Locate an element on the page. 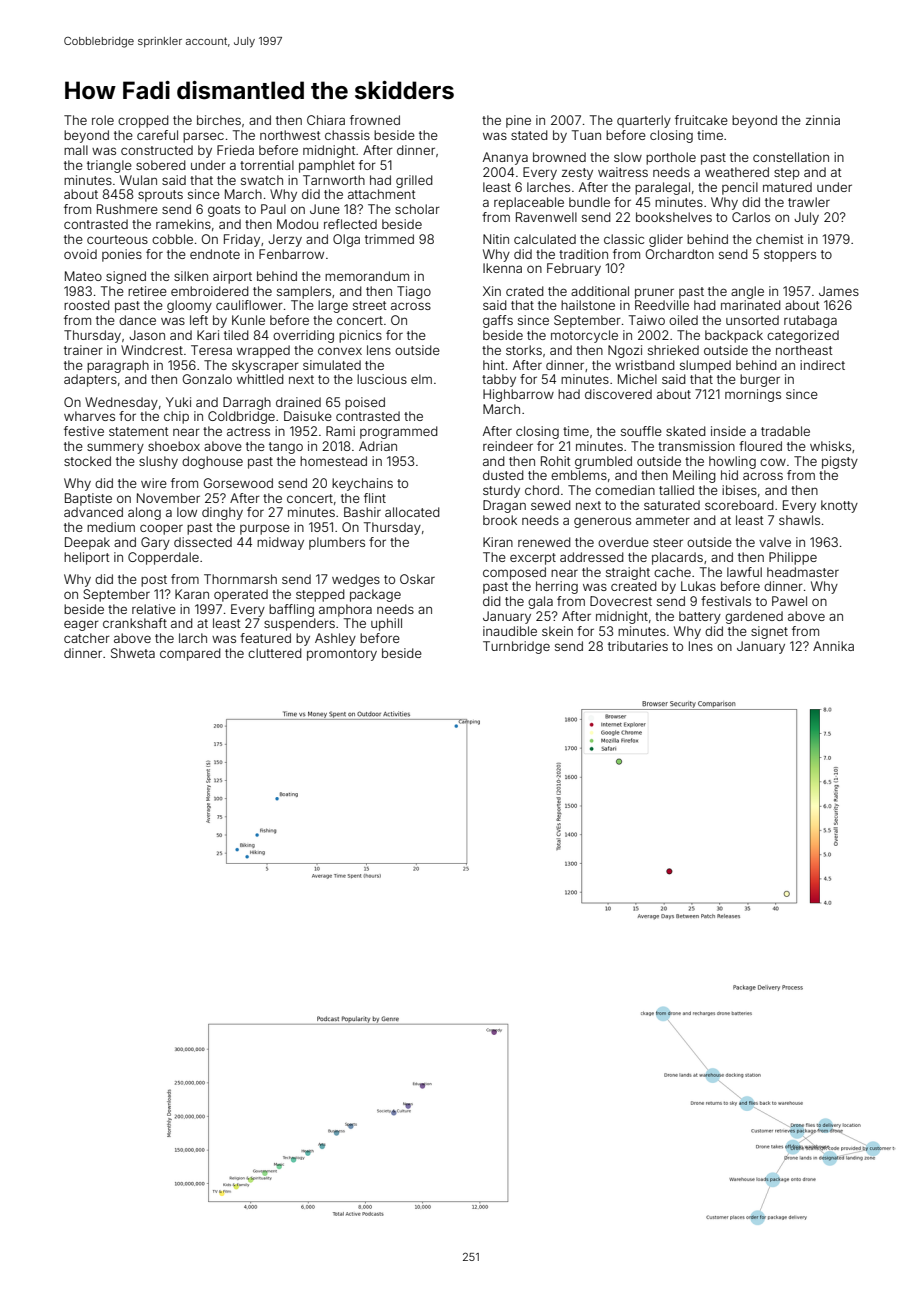 The height and width of the page is (1308, 924). heliport is located at coordinates (86, 558).
